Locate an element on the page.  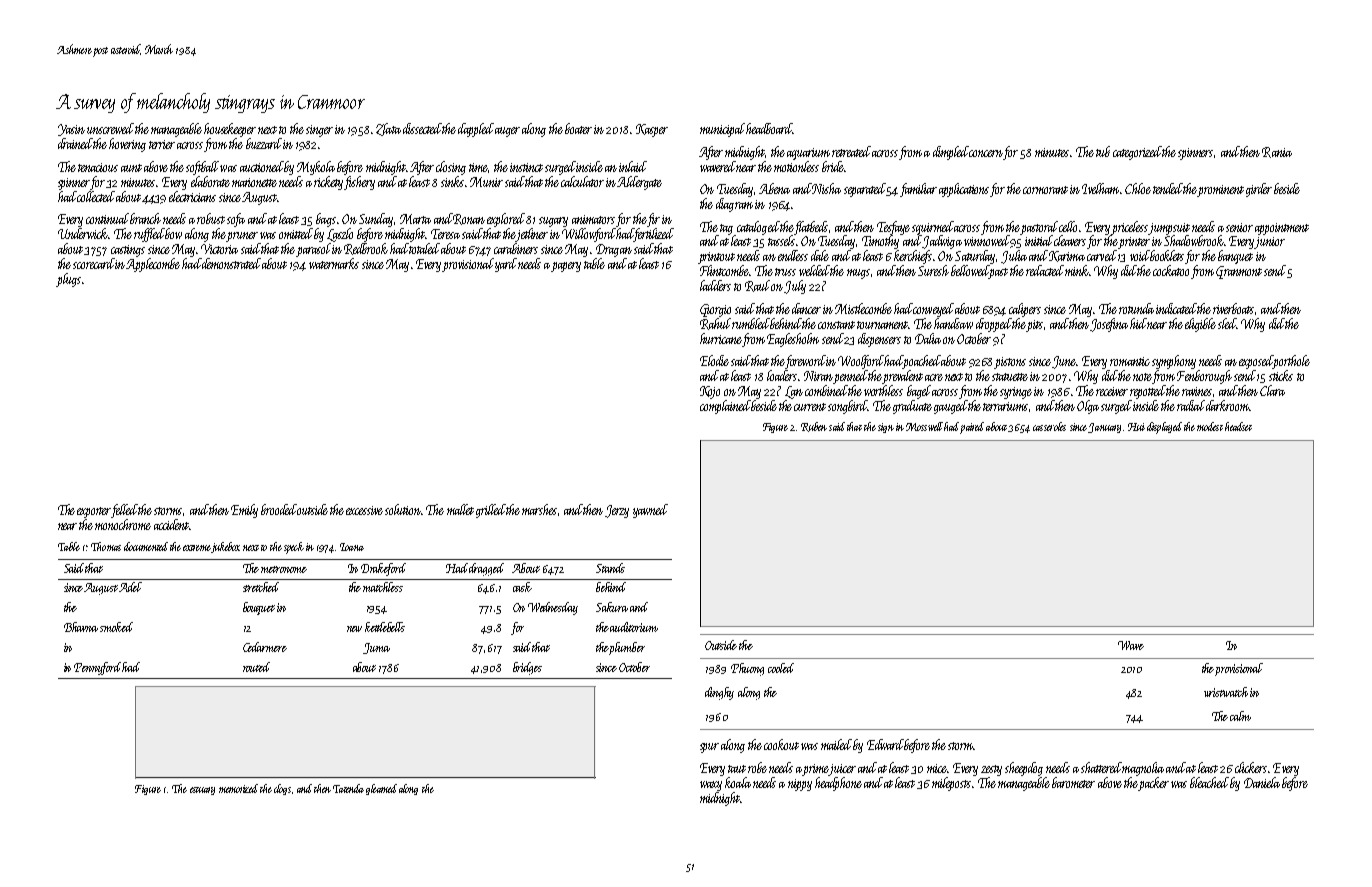
Rania is located at coordinates (1277, 152).
